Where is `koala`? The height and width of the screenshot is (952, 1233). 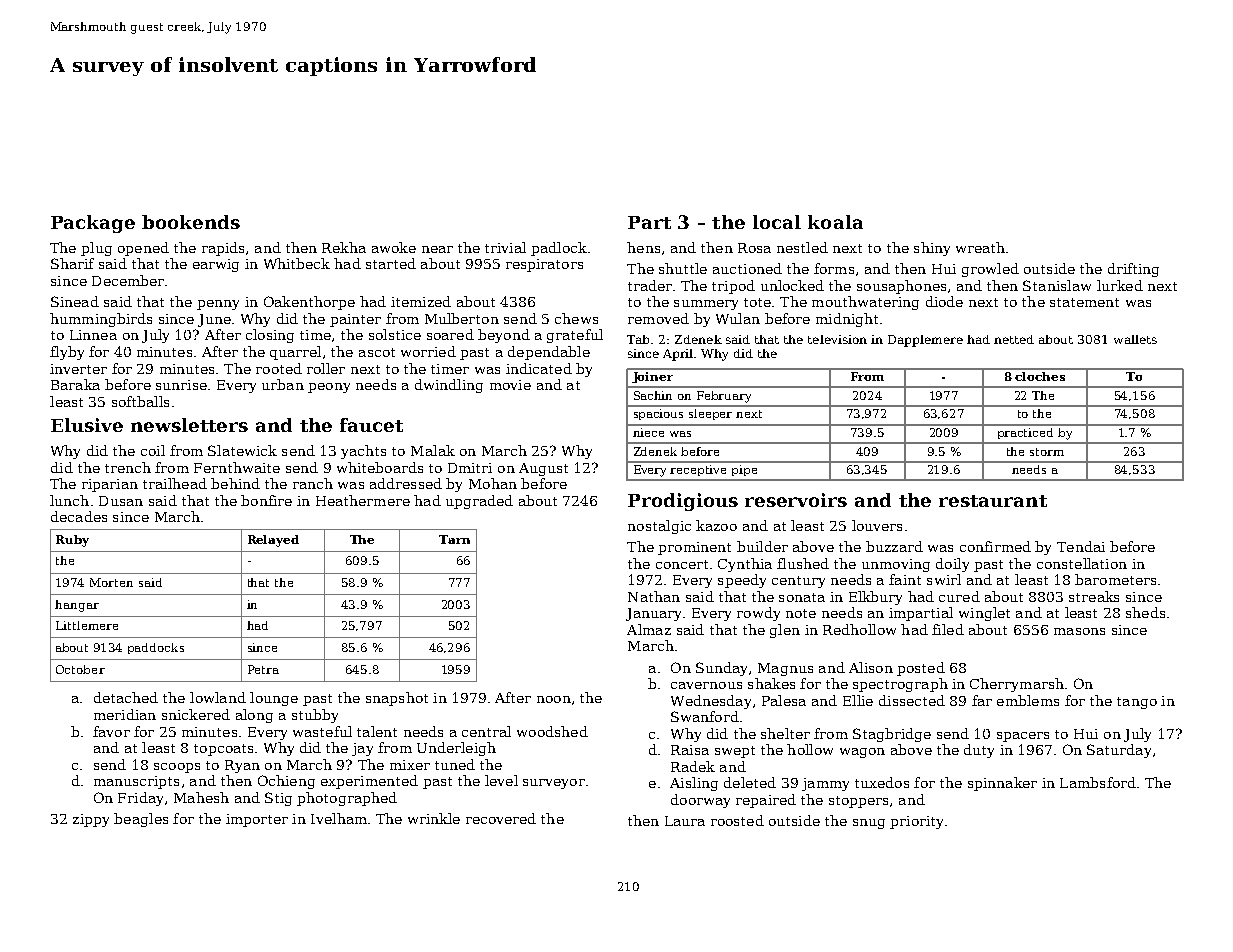
koala is located at coordinates (835, 222).
